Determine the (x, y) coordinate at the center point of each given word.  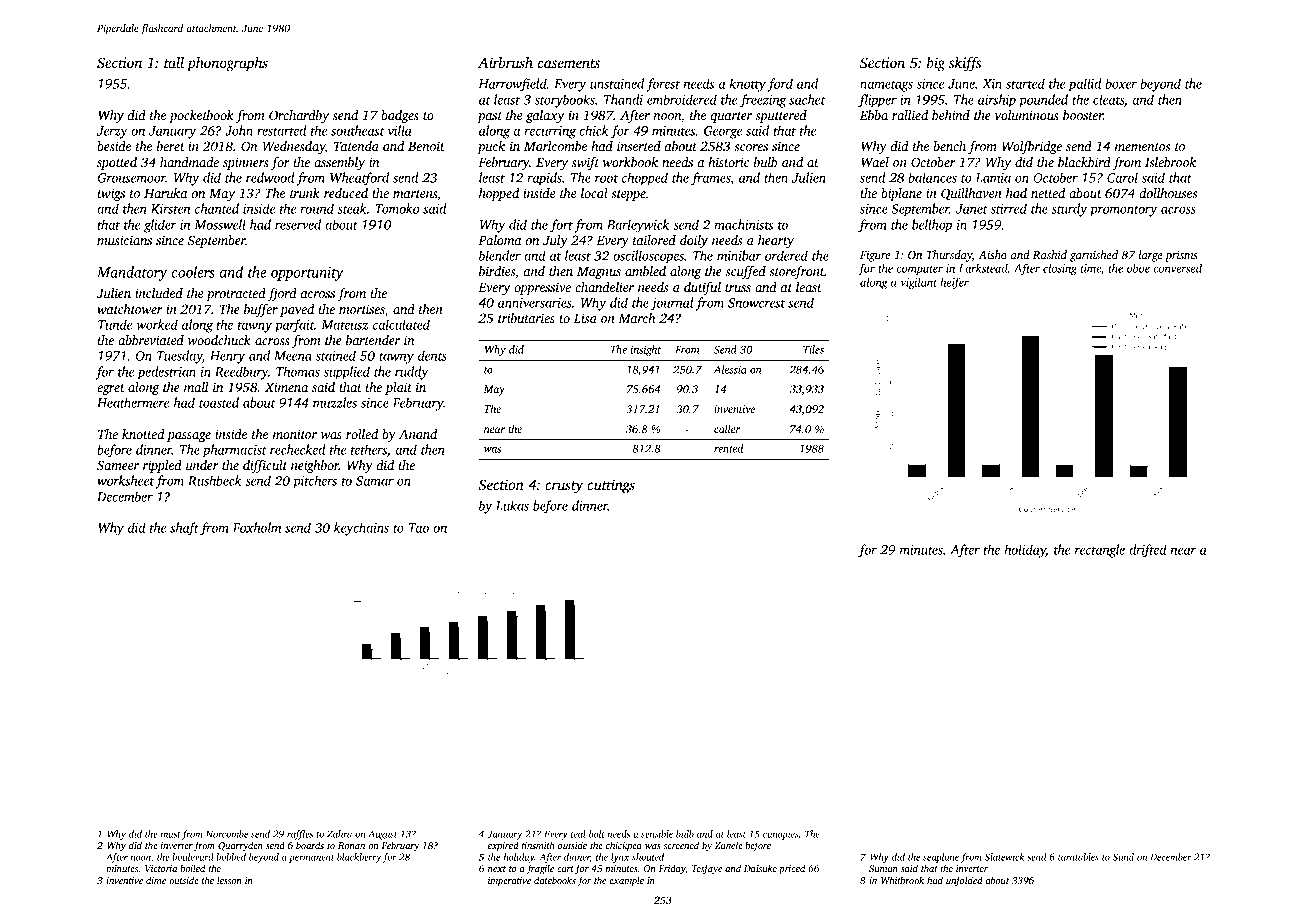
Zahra (339, 834)
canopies (780, 835)
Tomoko (397, 208)
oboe (1138, 268)
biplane (901, 194)
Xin (992, 84)
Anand (418, 434)
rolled (362, 434)
